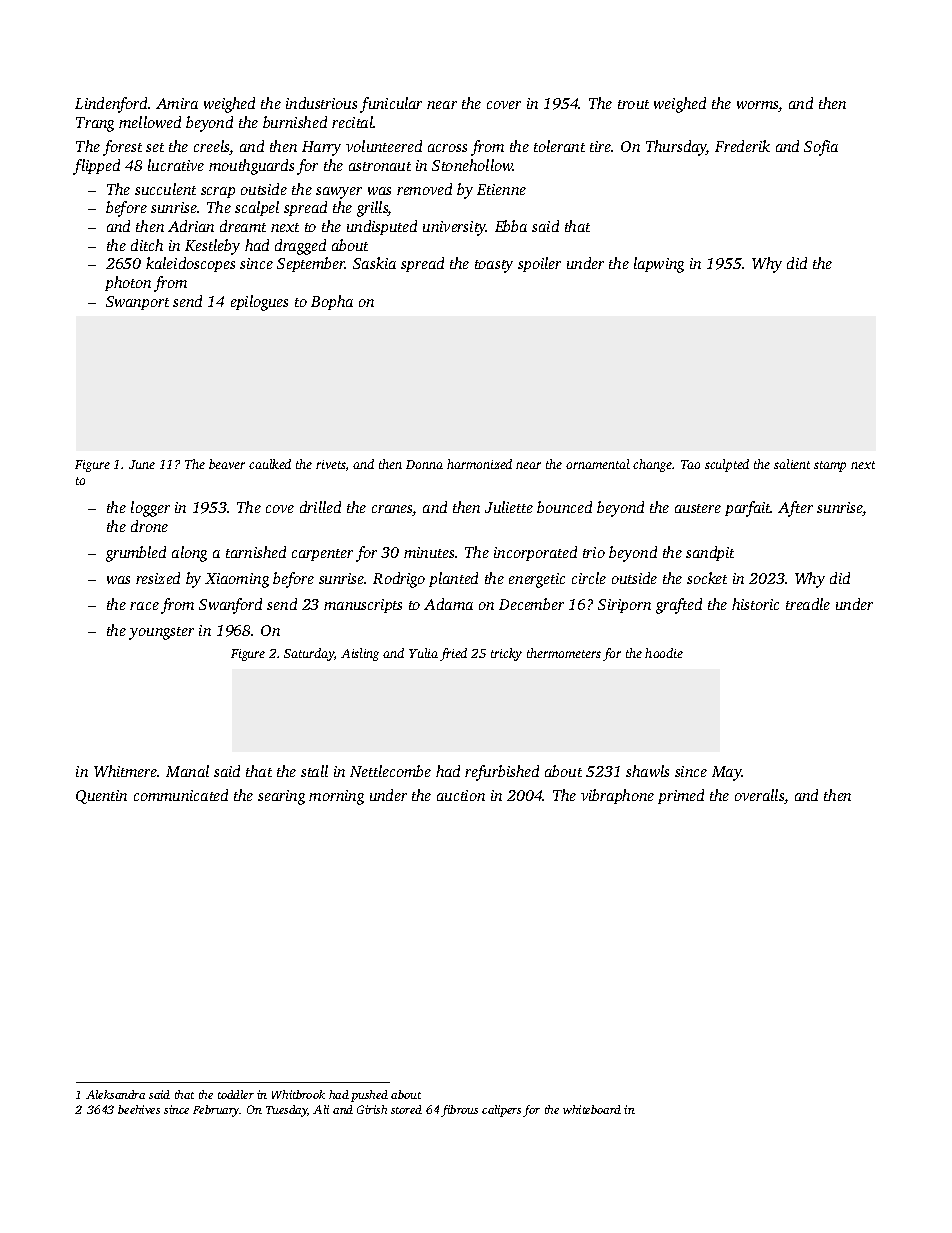 Image resolution: width=952 pixels, height=1233 pixels. What do you see at coordinates (390, 771) in the image?
I see `Nettlecombe` at bounding box center [390, 771].
